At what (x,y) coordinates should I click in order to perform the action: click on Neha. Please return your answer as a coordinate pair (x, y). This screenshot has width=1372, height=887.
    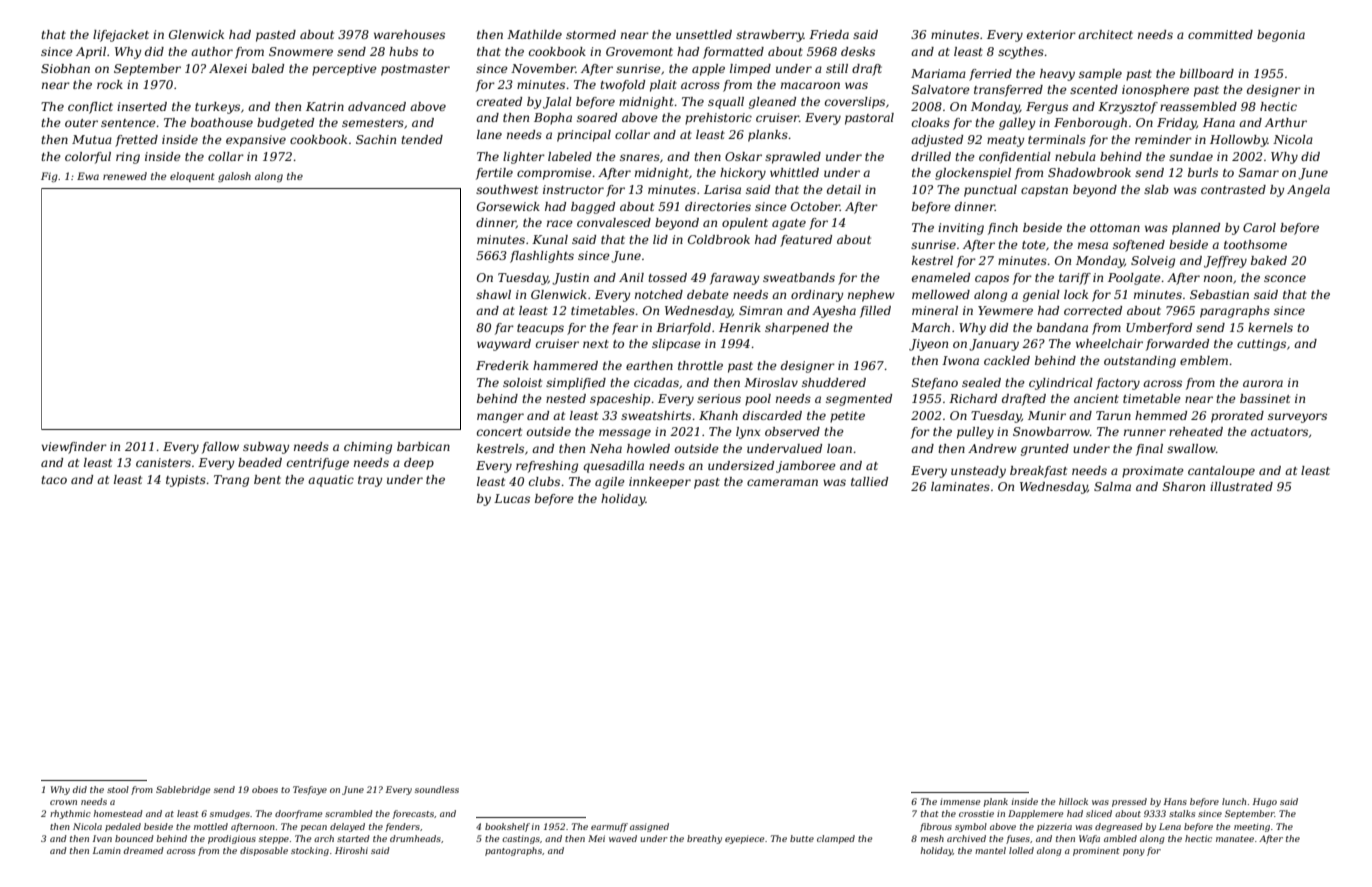
    Looking at the image, I should click on (606, 448).
